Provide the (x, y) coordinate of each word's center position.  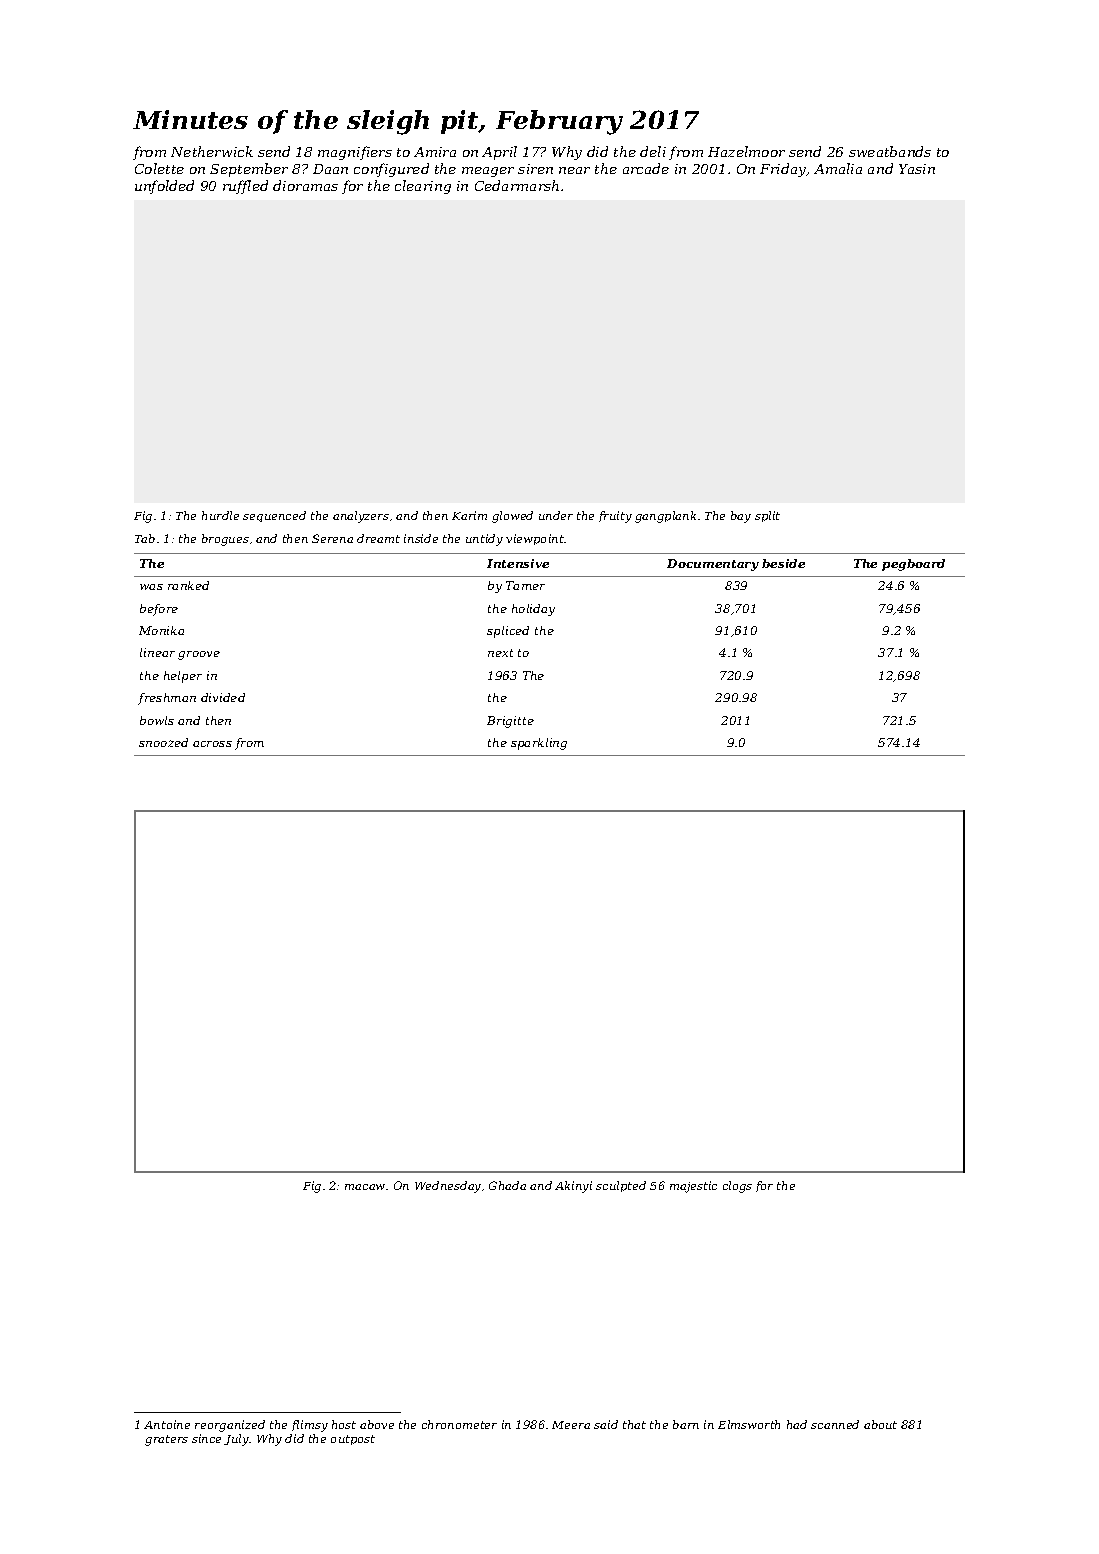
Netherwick (212, 151)
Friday (783, 170)
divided (223, 697)
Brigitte (510, 722)
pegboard (913, 565)
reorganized (230, 1426)
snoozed (163, 742)
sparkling (539, 744)
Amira (435, 152)
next (500, 653)
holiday (533, 610)
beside (783, 563)
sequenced (274, 516)
